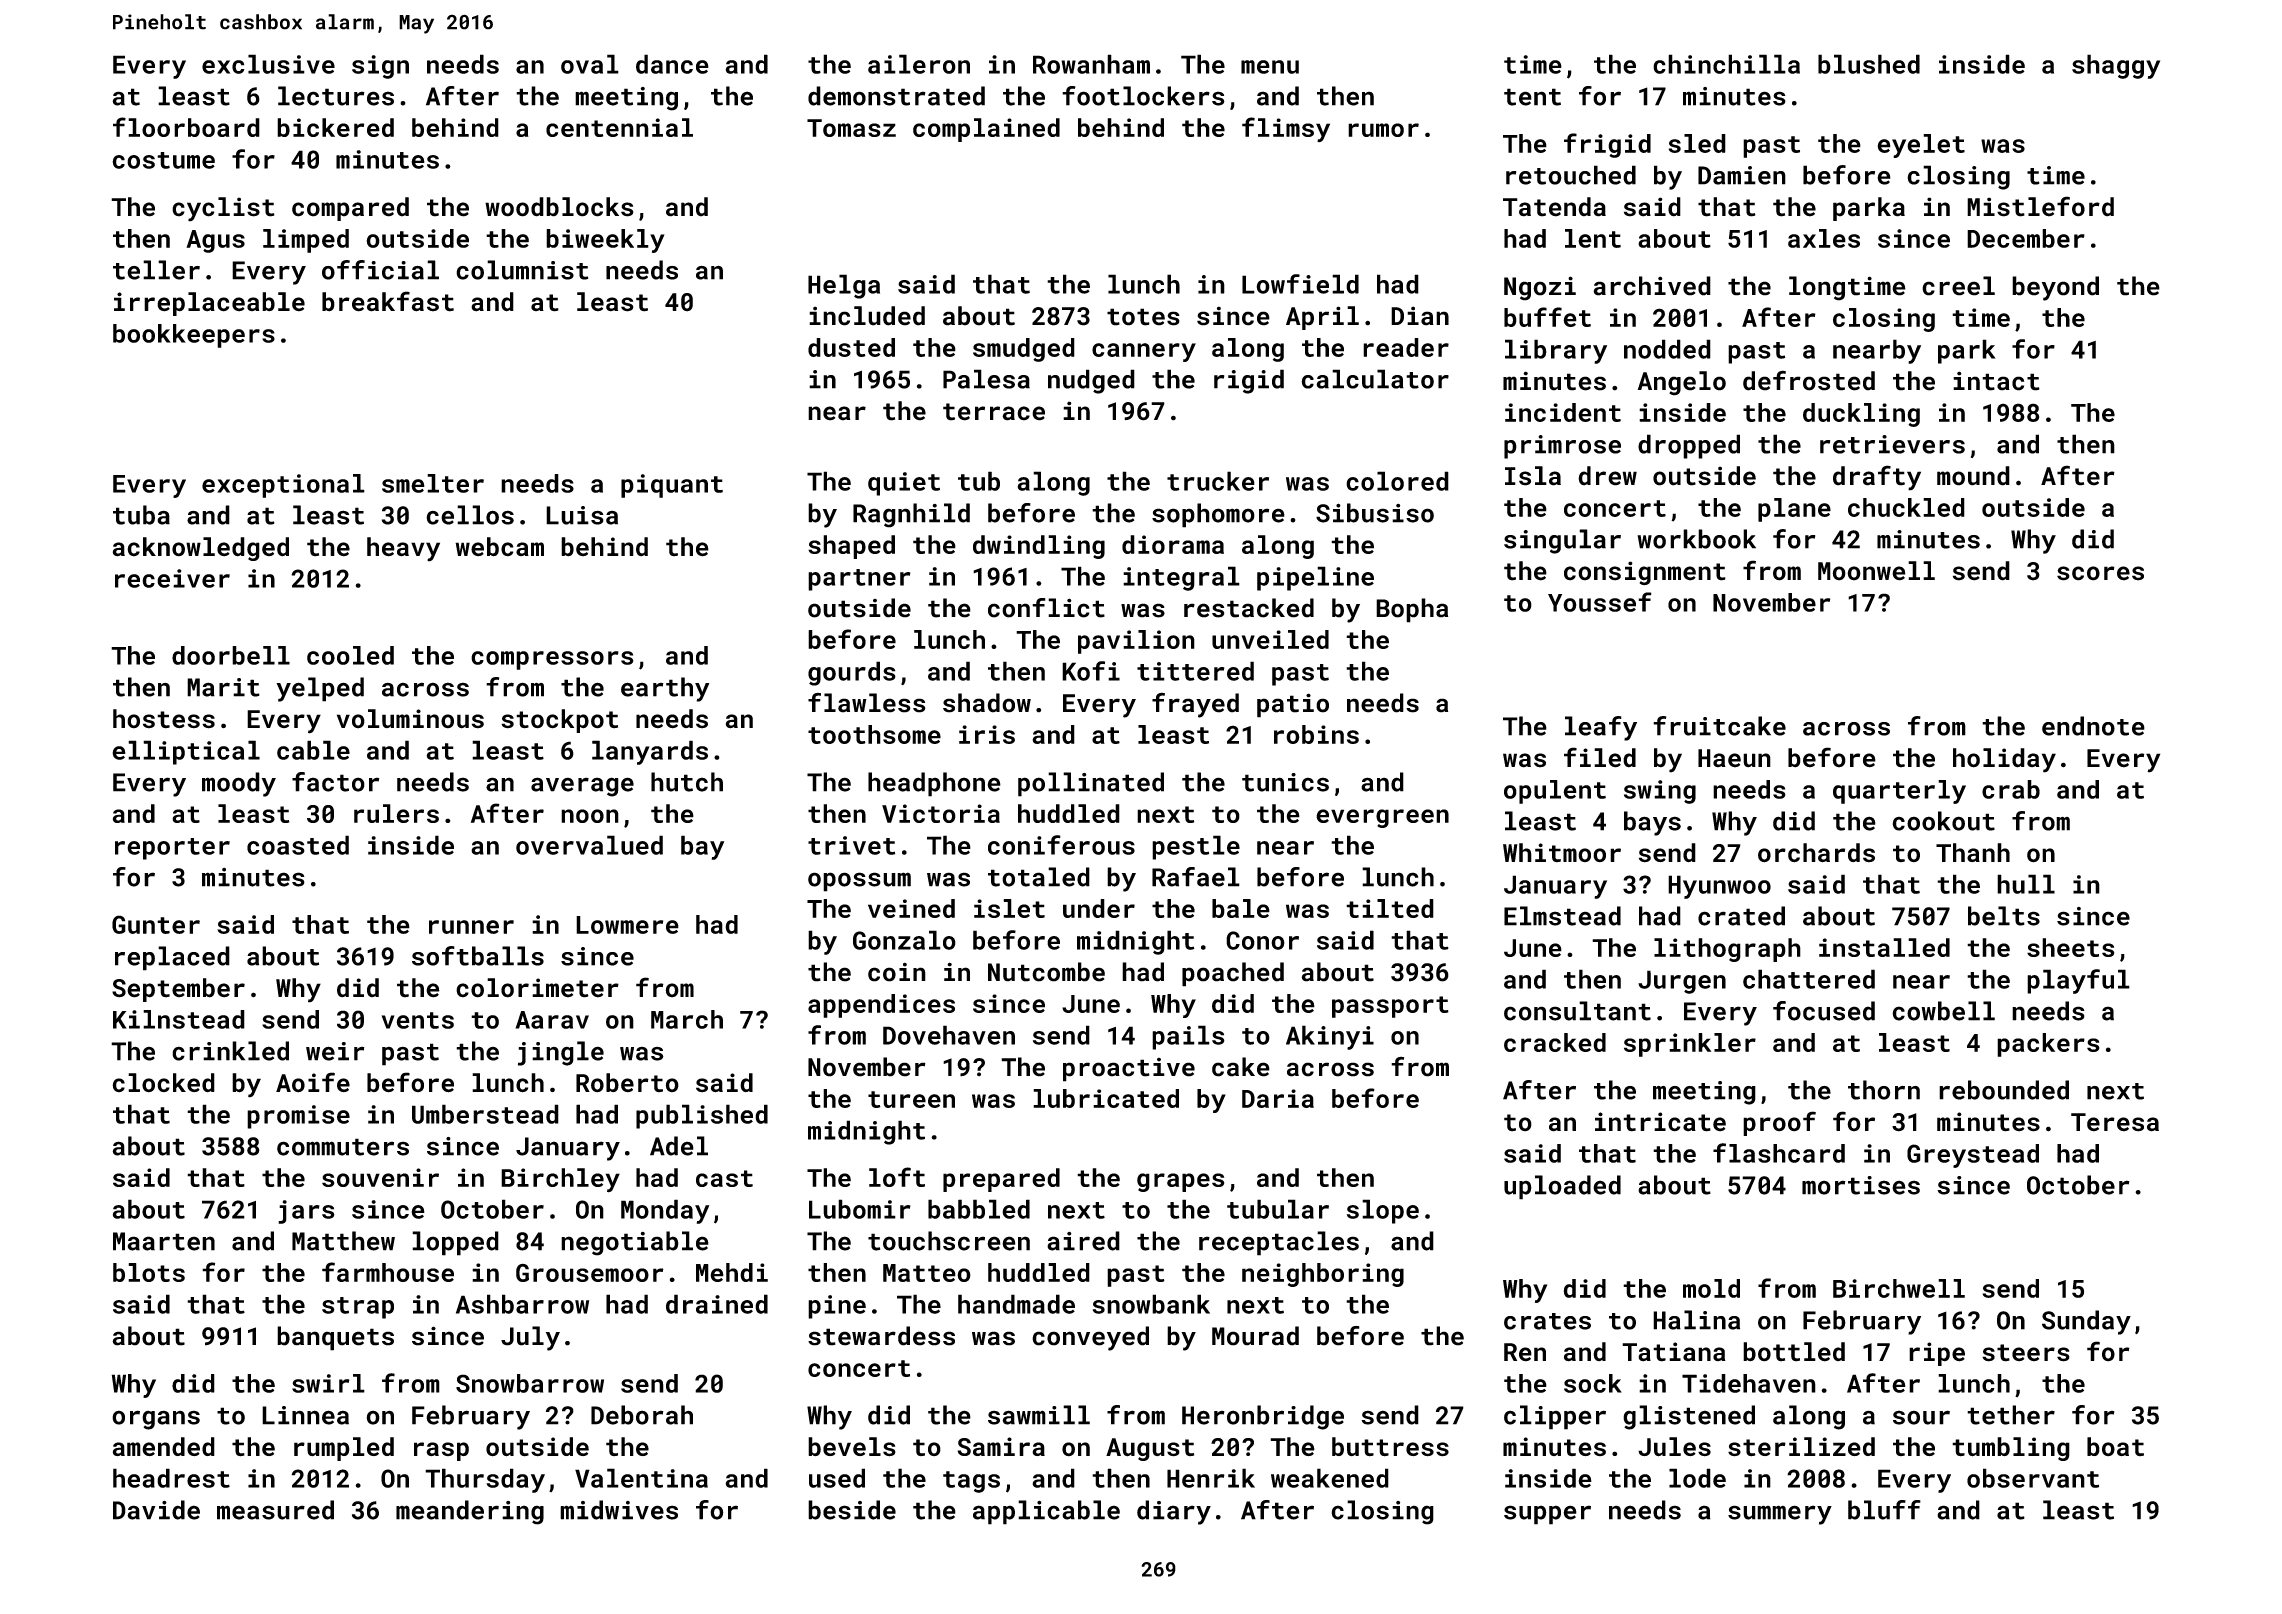 This screenshot has height=1614, width=2282. I want to click on stewardess, so click(881, 1336).
